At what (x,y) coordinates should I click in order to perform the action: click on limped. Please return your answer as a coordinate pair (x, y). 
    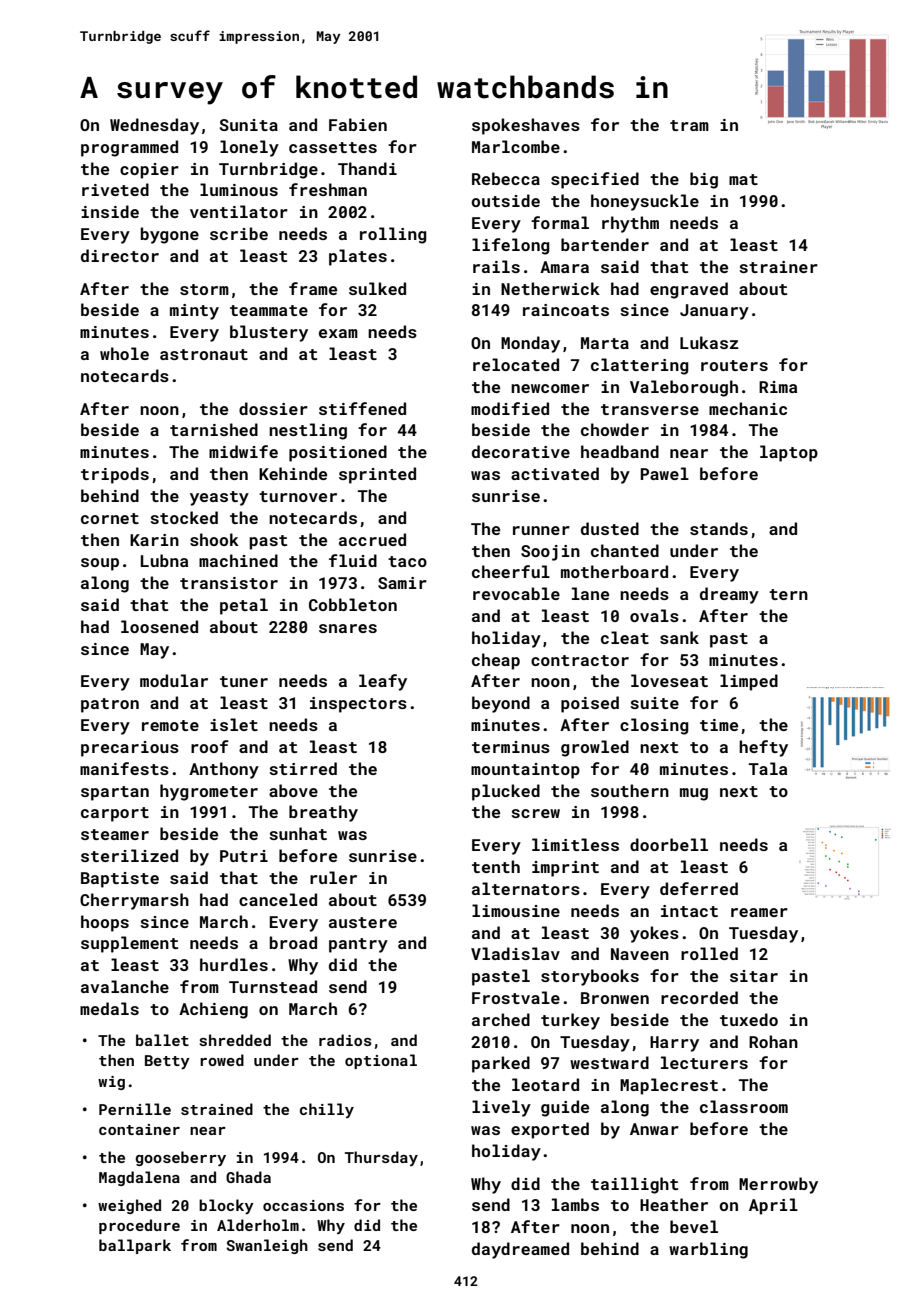
    Looking at the image, I should click on (749, 682).
